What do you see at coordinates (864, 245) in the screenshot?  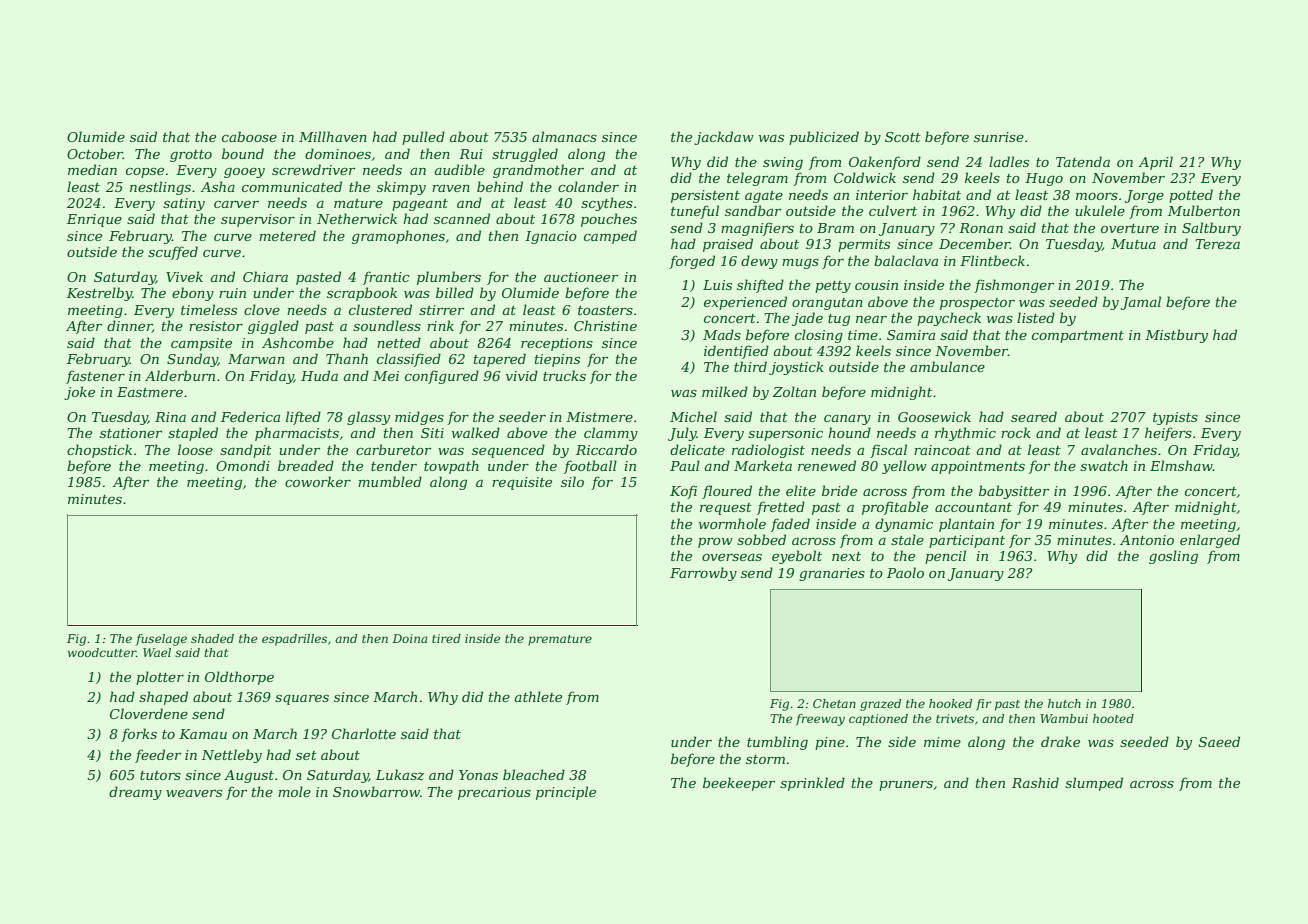 I see `permits` at bounding box center [864, 245].
